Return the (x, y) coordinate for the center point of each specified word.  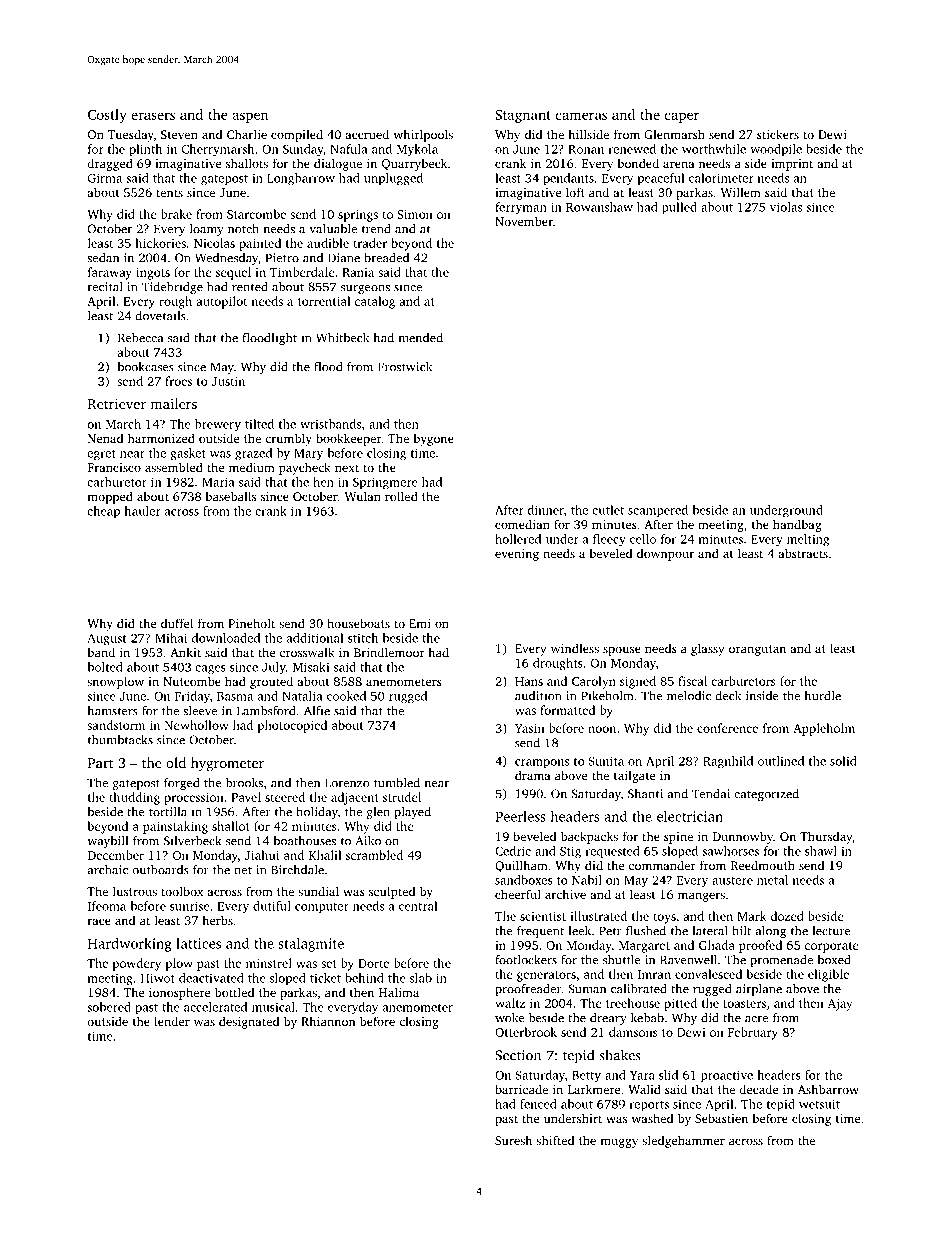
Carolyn (594, 682)
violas (786, 207)
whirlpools (423, 135)
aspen (250, 117)
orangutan (757, 650)
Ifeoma (107, 906)
